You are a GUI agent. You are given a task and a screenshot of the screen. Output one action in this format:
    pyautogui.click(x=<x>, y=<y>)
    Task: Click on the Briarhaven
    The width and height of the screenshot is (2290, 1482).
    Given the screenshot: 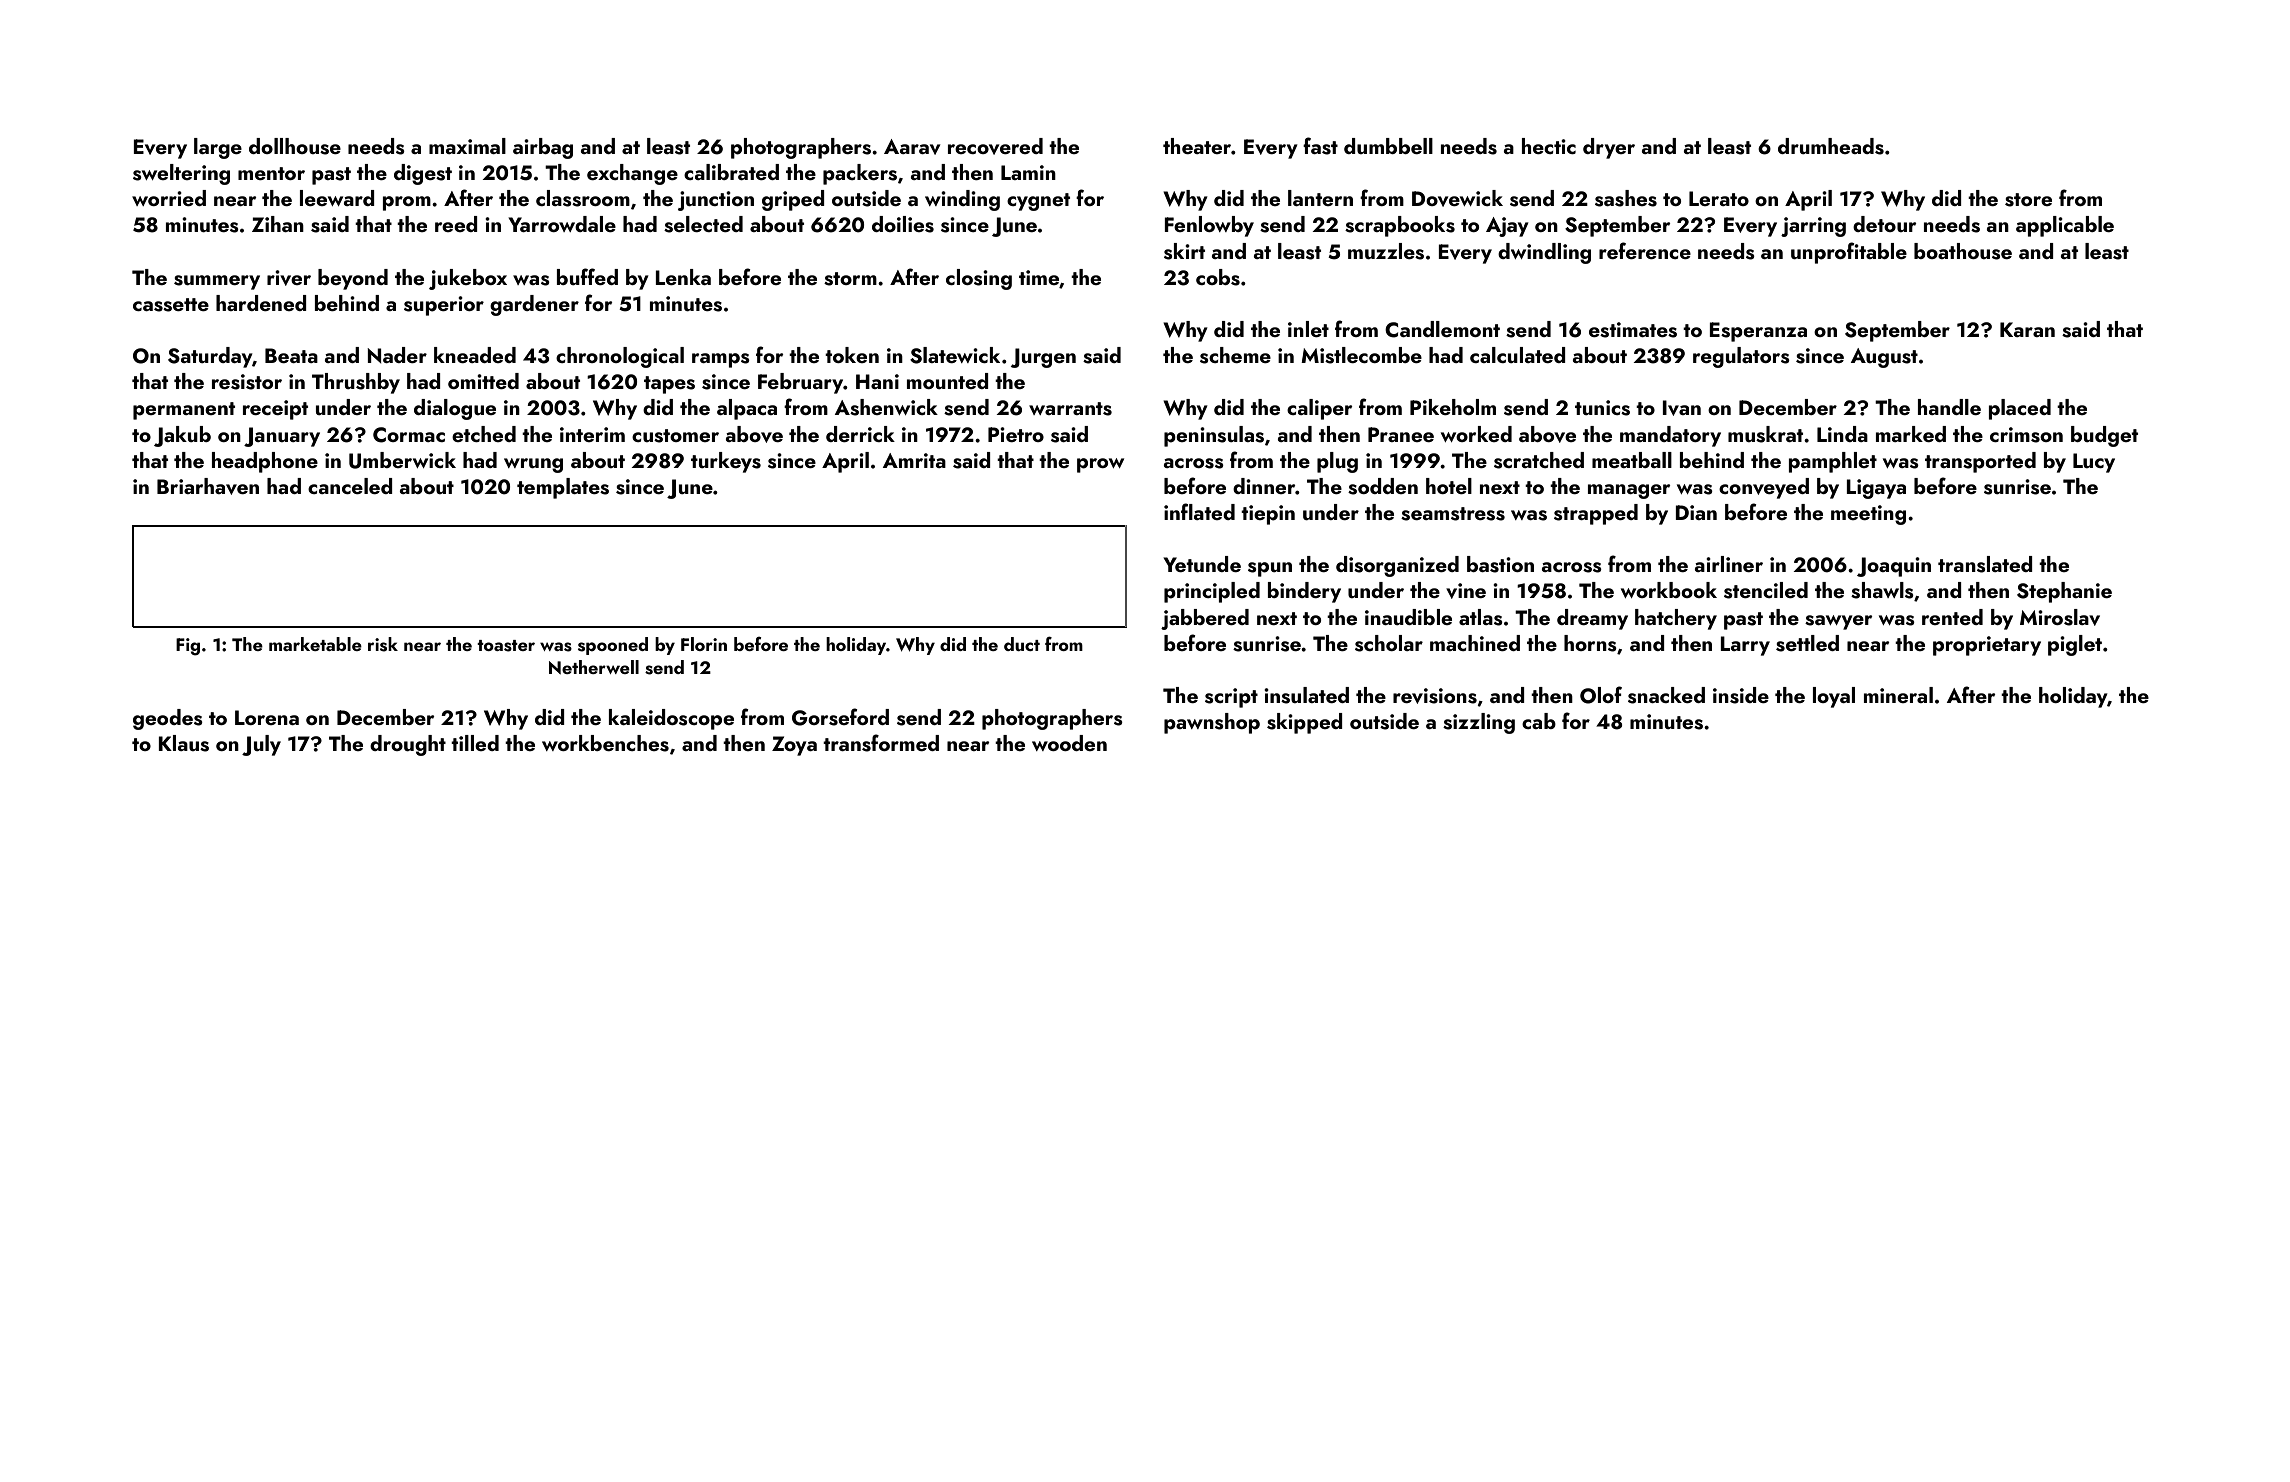 What is the action you would take?
    pyautogui.click(x=208, y=486)
